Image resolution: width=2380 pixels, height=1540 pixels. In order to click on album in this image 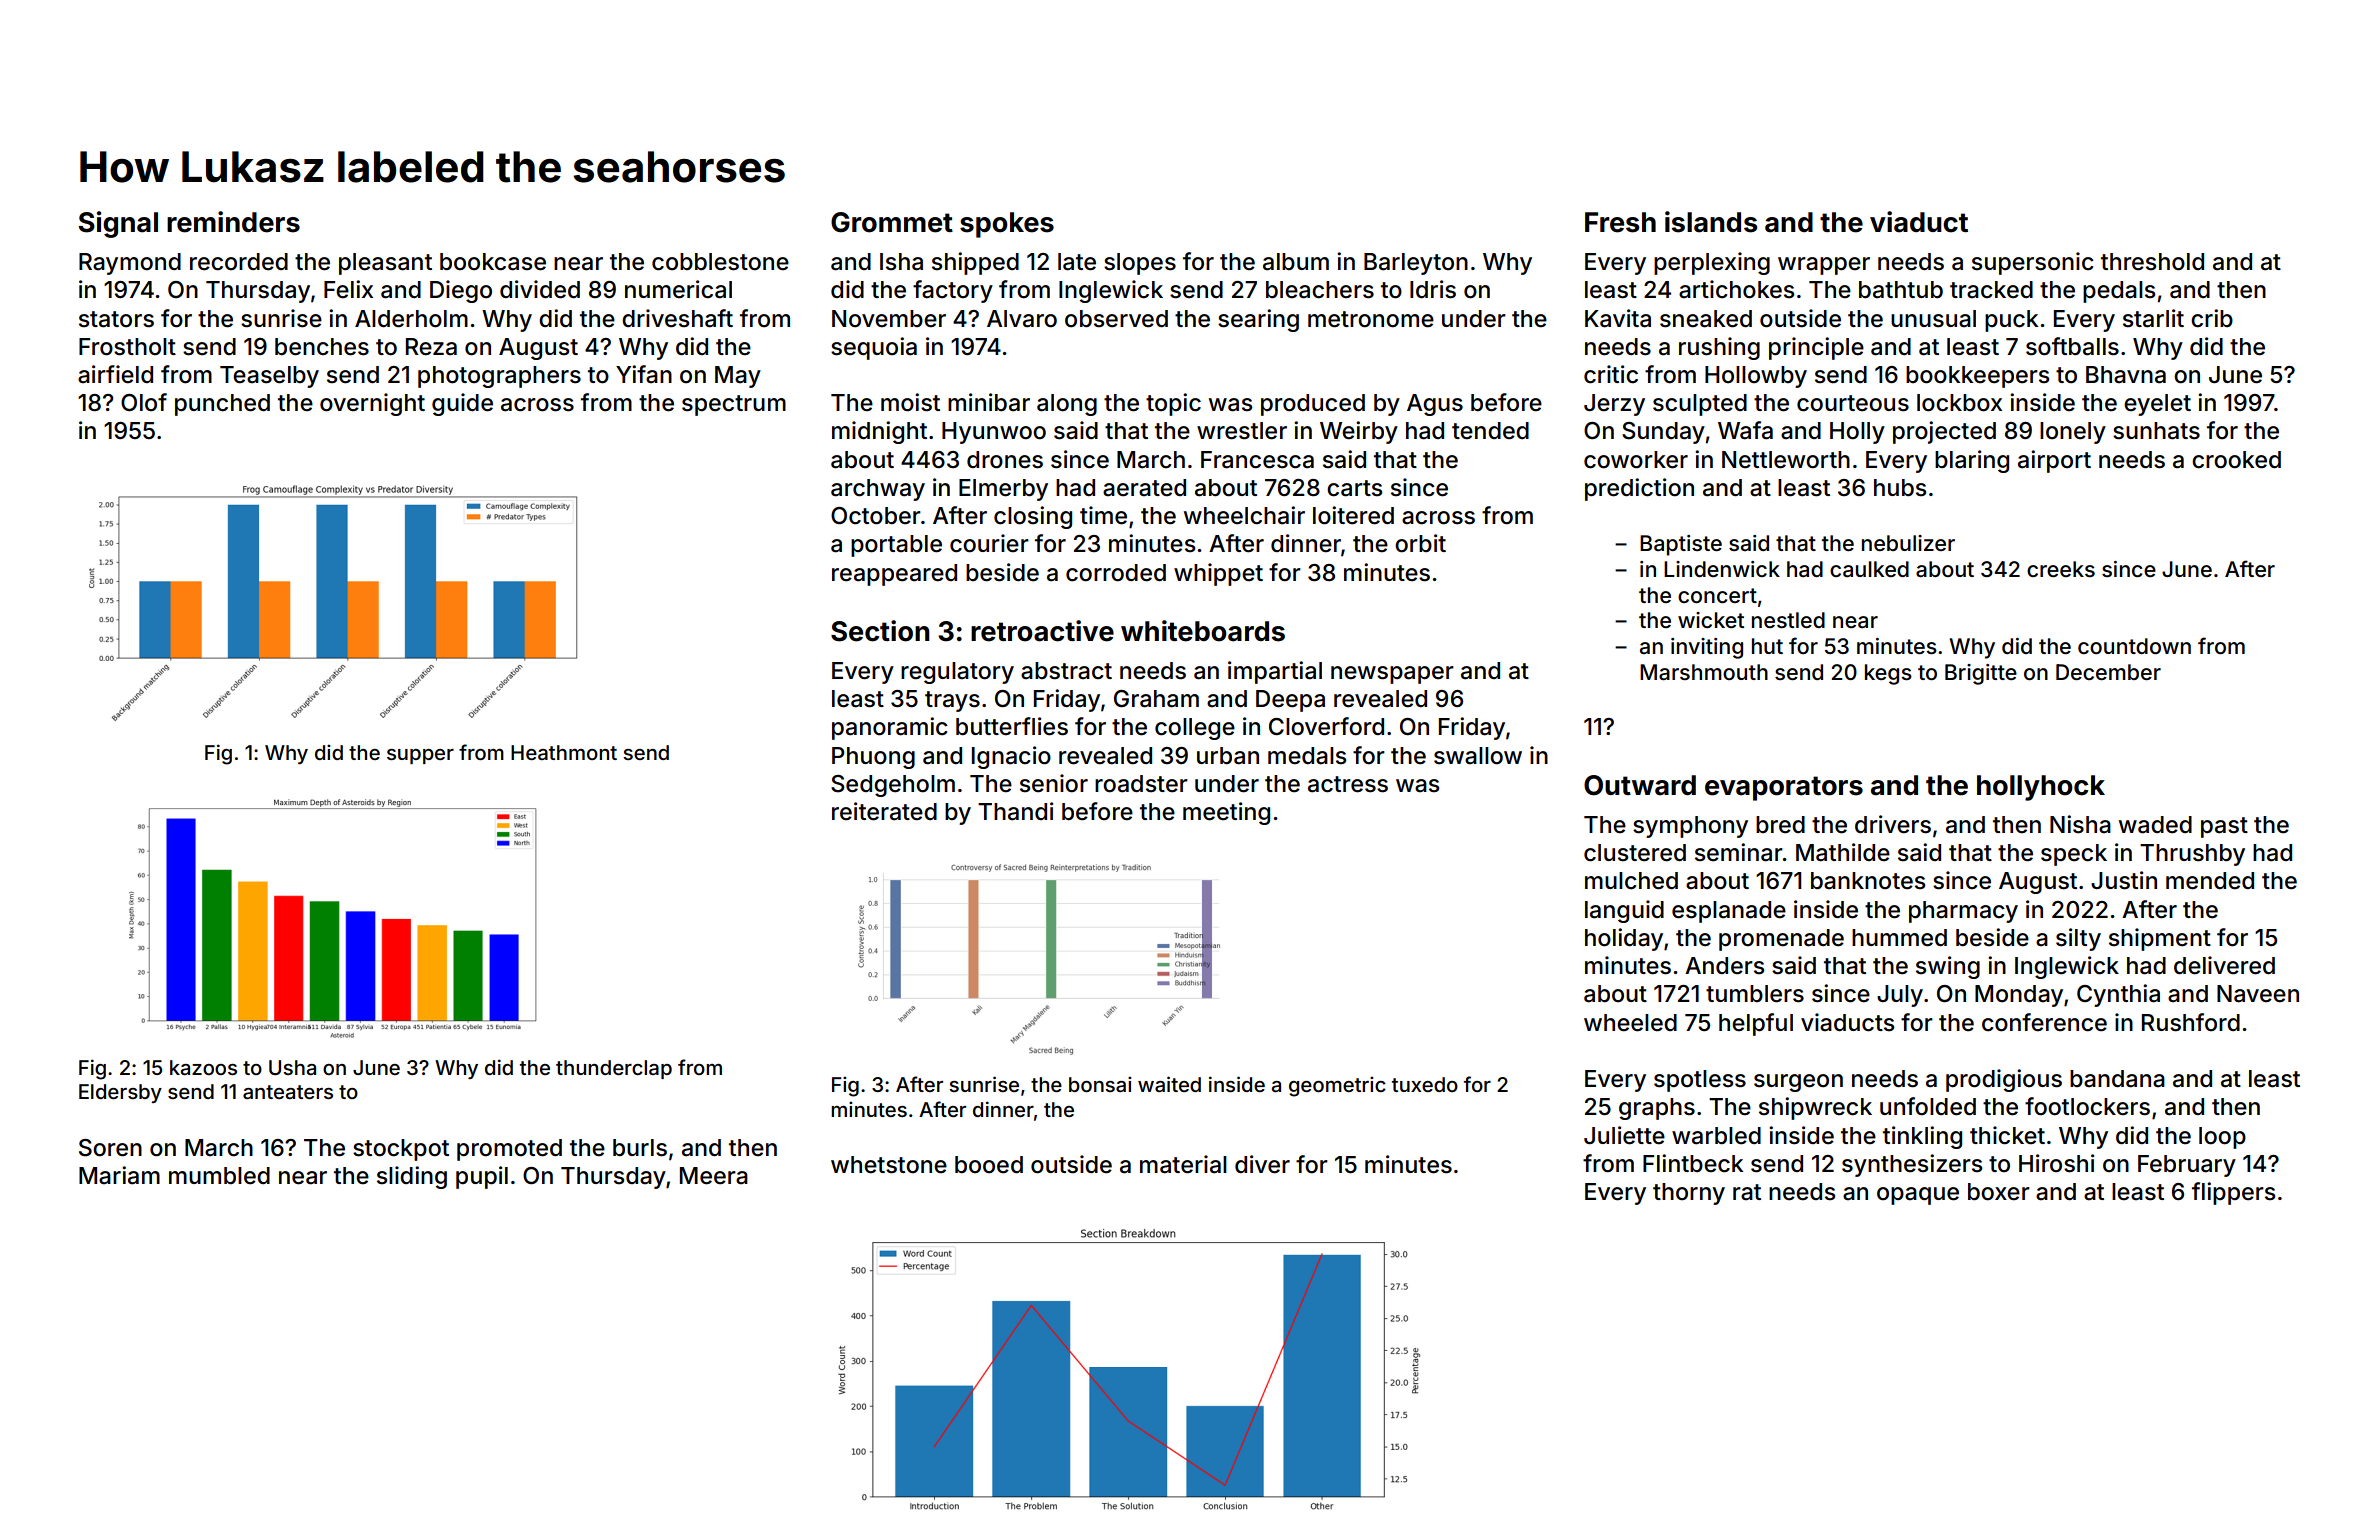, I will do `click(1296, 262)`.
